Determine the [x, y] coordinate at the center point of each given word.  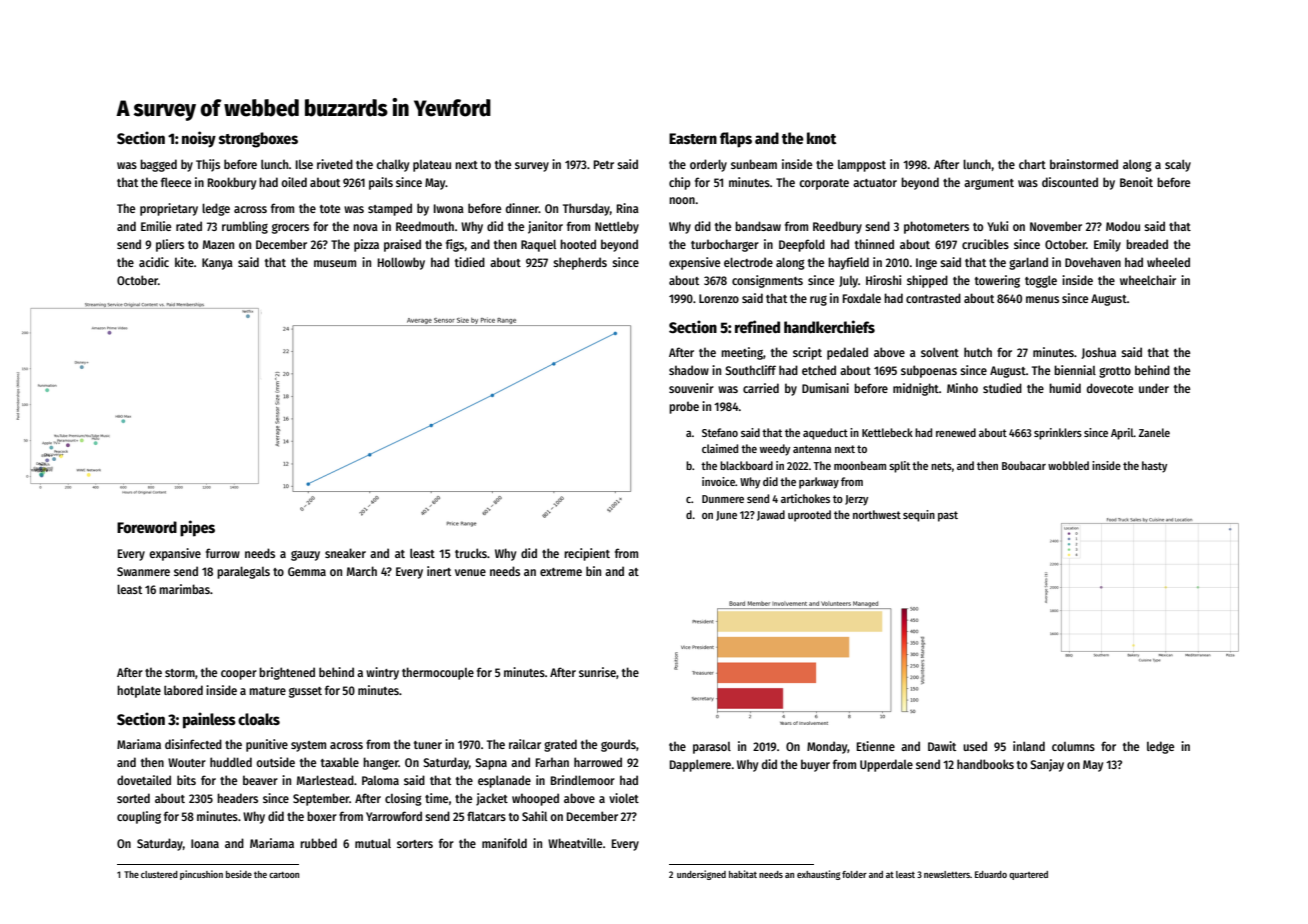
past [948, 516]
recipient [587, 554]
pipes [197, 528]
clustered [159, 874]
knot [821, 138]
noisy [199, 139]
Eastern [693, 138]
